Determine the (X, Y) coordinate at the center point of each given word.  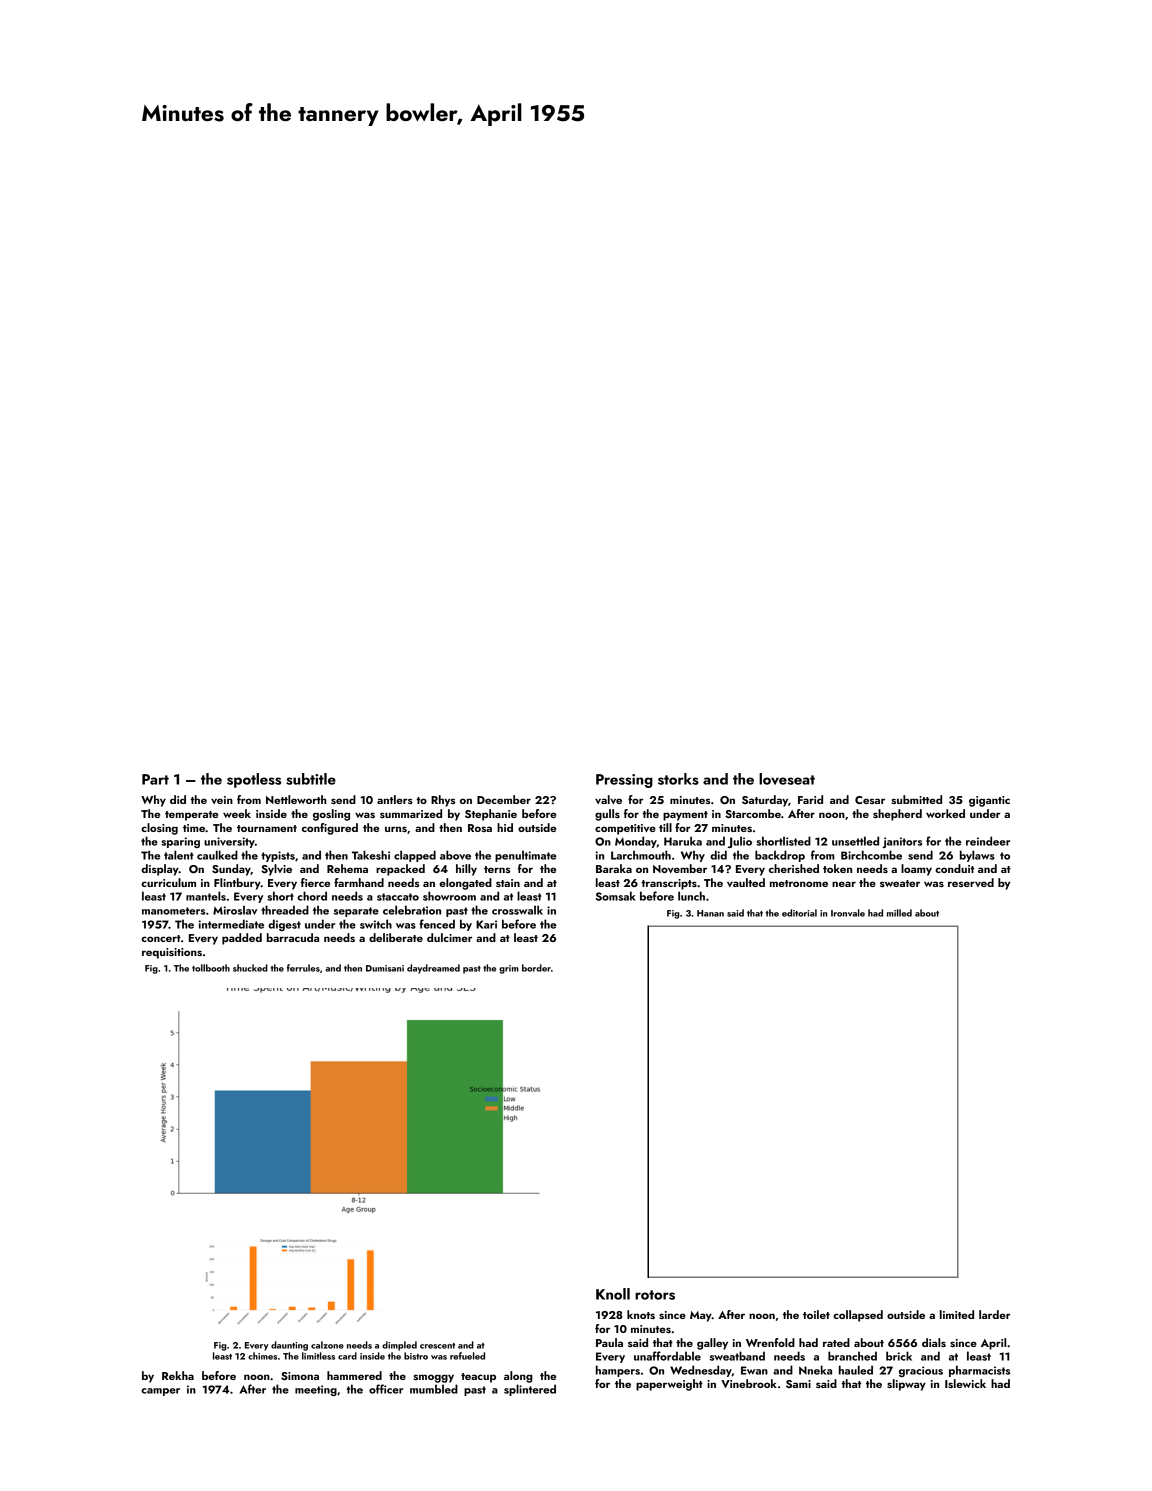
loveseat (787, 779)
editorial (799, 913)
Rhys (443, 801)
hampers (618, 1371)
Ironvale (848, 913)
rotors (655, 1295)
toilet (816, 1314)
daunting (289, 1346)
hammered (354, 1375)
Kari (486, 924)
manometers (173, 911)
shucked (250, 968)
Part (155, 779)
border (536, 968)
